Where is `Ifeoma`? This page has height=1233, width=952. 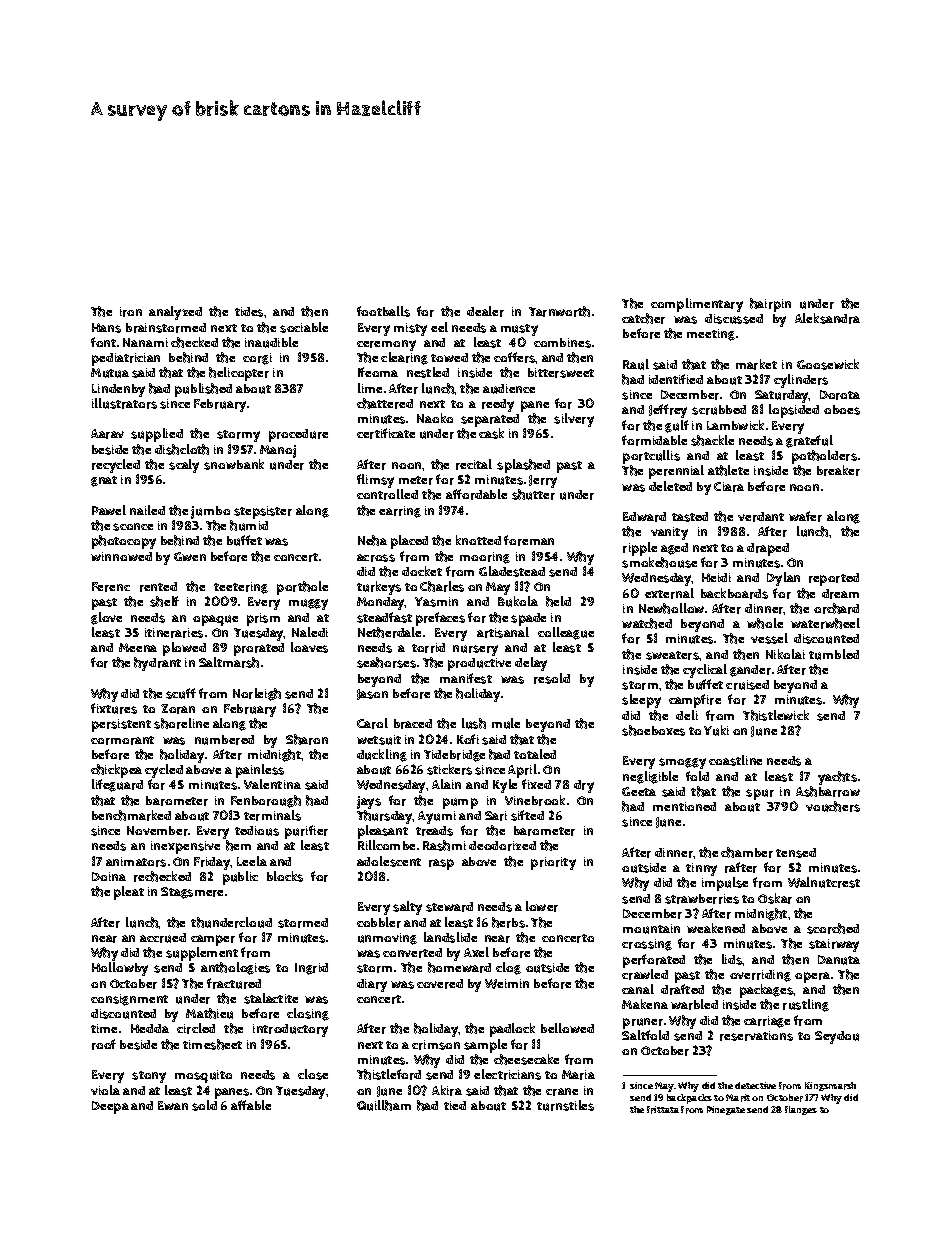
Ifeoma is located at coordinates (378, 372).
